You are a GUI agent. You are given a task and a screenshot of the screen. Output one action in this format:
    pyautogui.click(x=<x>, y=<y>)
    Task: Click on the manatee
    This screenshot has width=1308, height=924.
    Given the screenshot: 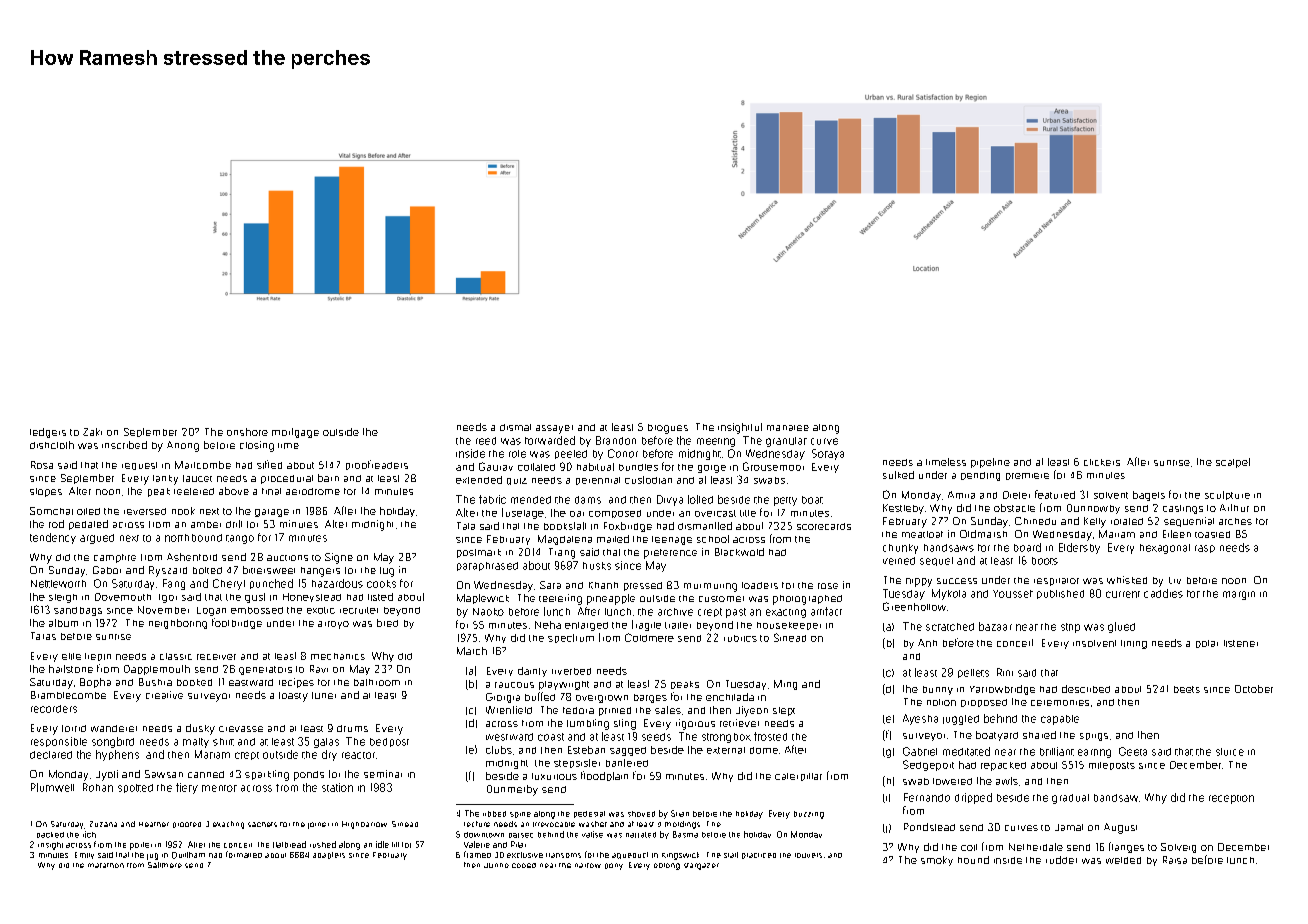 What is the action you would take?
    pyautogui.click(x=788, y=428)
